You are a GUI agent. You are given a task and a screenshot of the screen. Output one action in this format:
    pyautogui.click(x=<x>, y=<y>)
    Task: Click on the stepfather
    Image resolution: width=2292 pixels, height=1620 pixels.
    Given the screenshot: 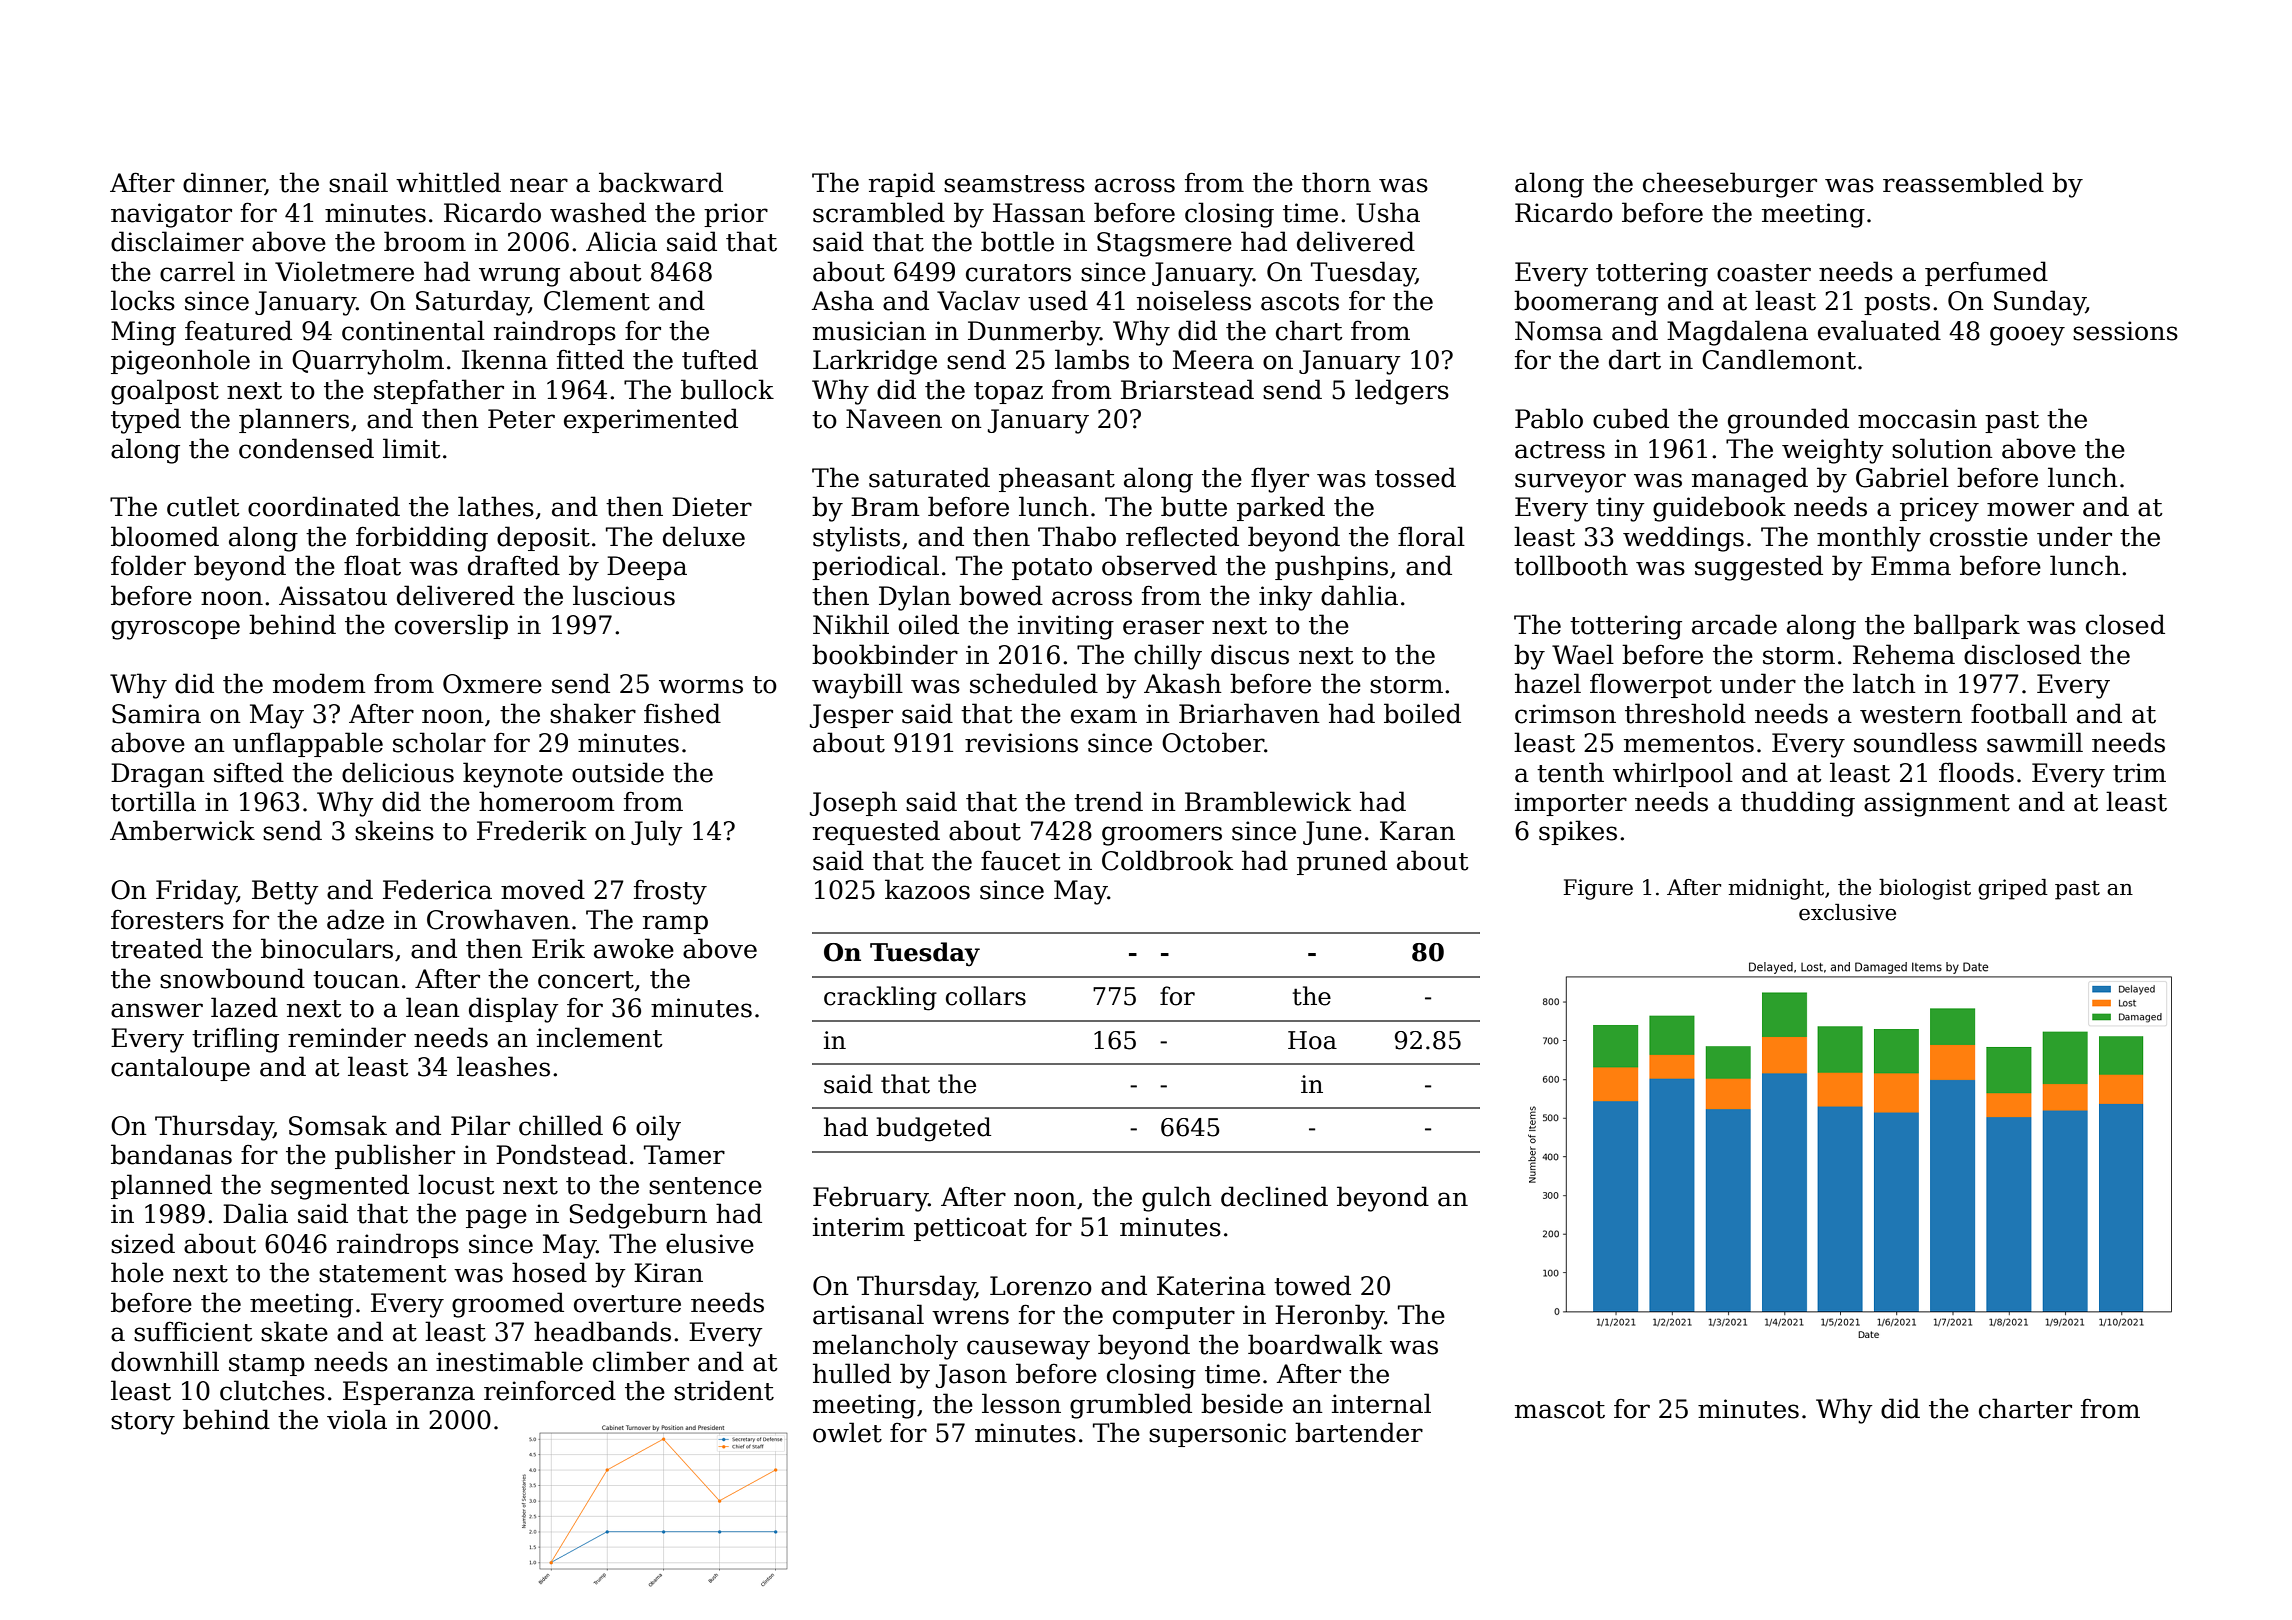 What is the action you would take?
    pyautogui.click(x=439, y=391)
